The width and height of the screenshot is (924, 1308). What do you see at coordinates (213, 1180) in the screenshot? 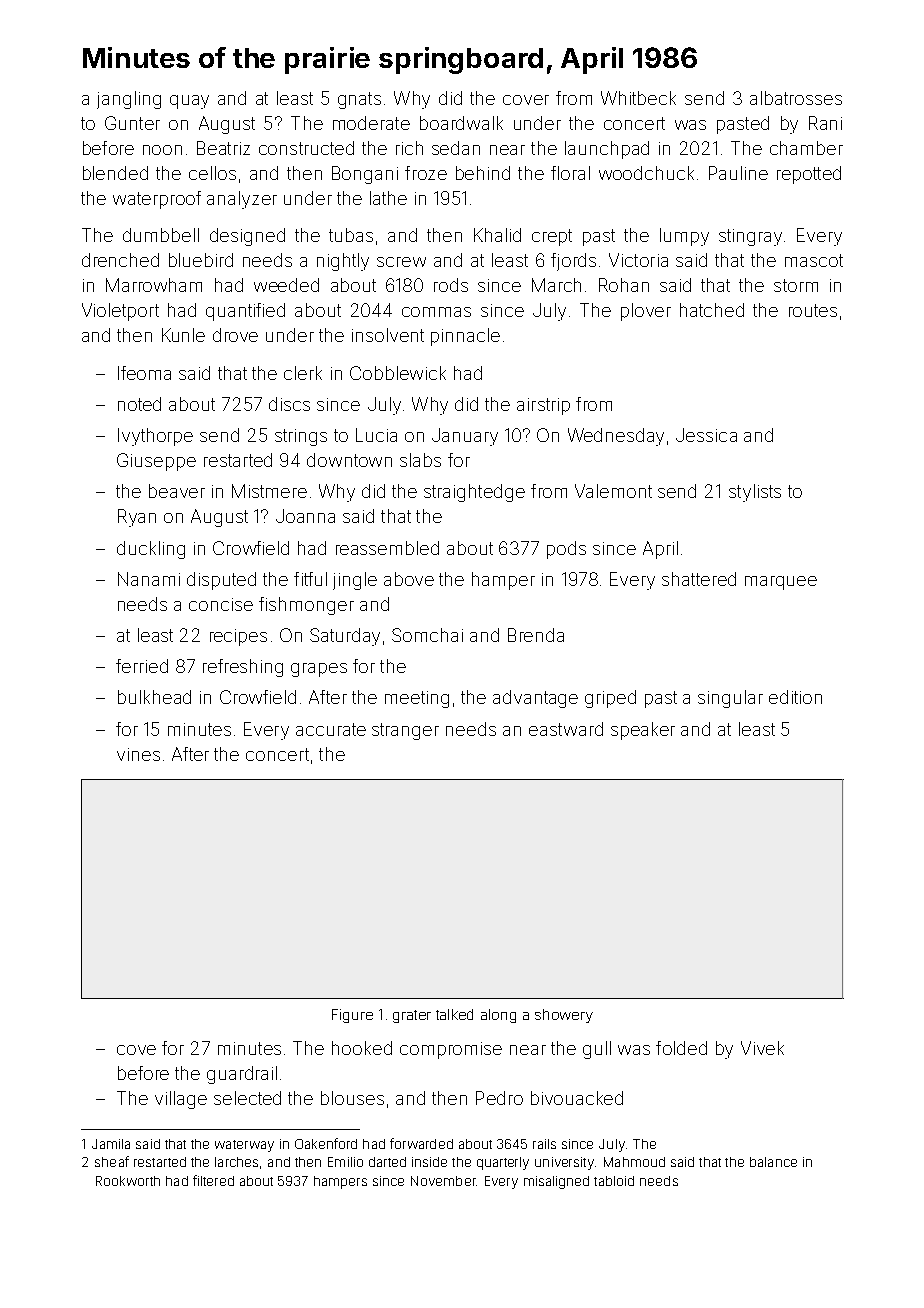
I see `filtered` at bounding box center [213, 1180].
